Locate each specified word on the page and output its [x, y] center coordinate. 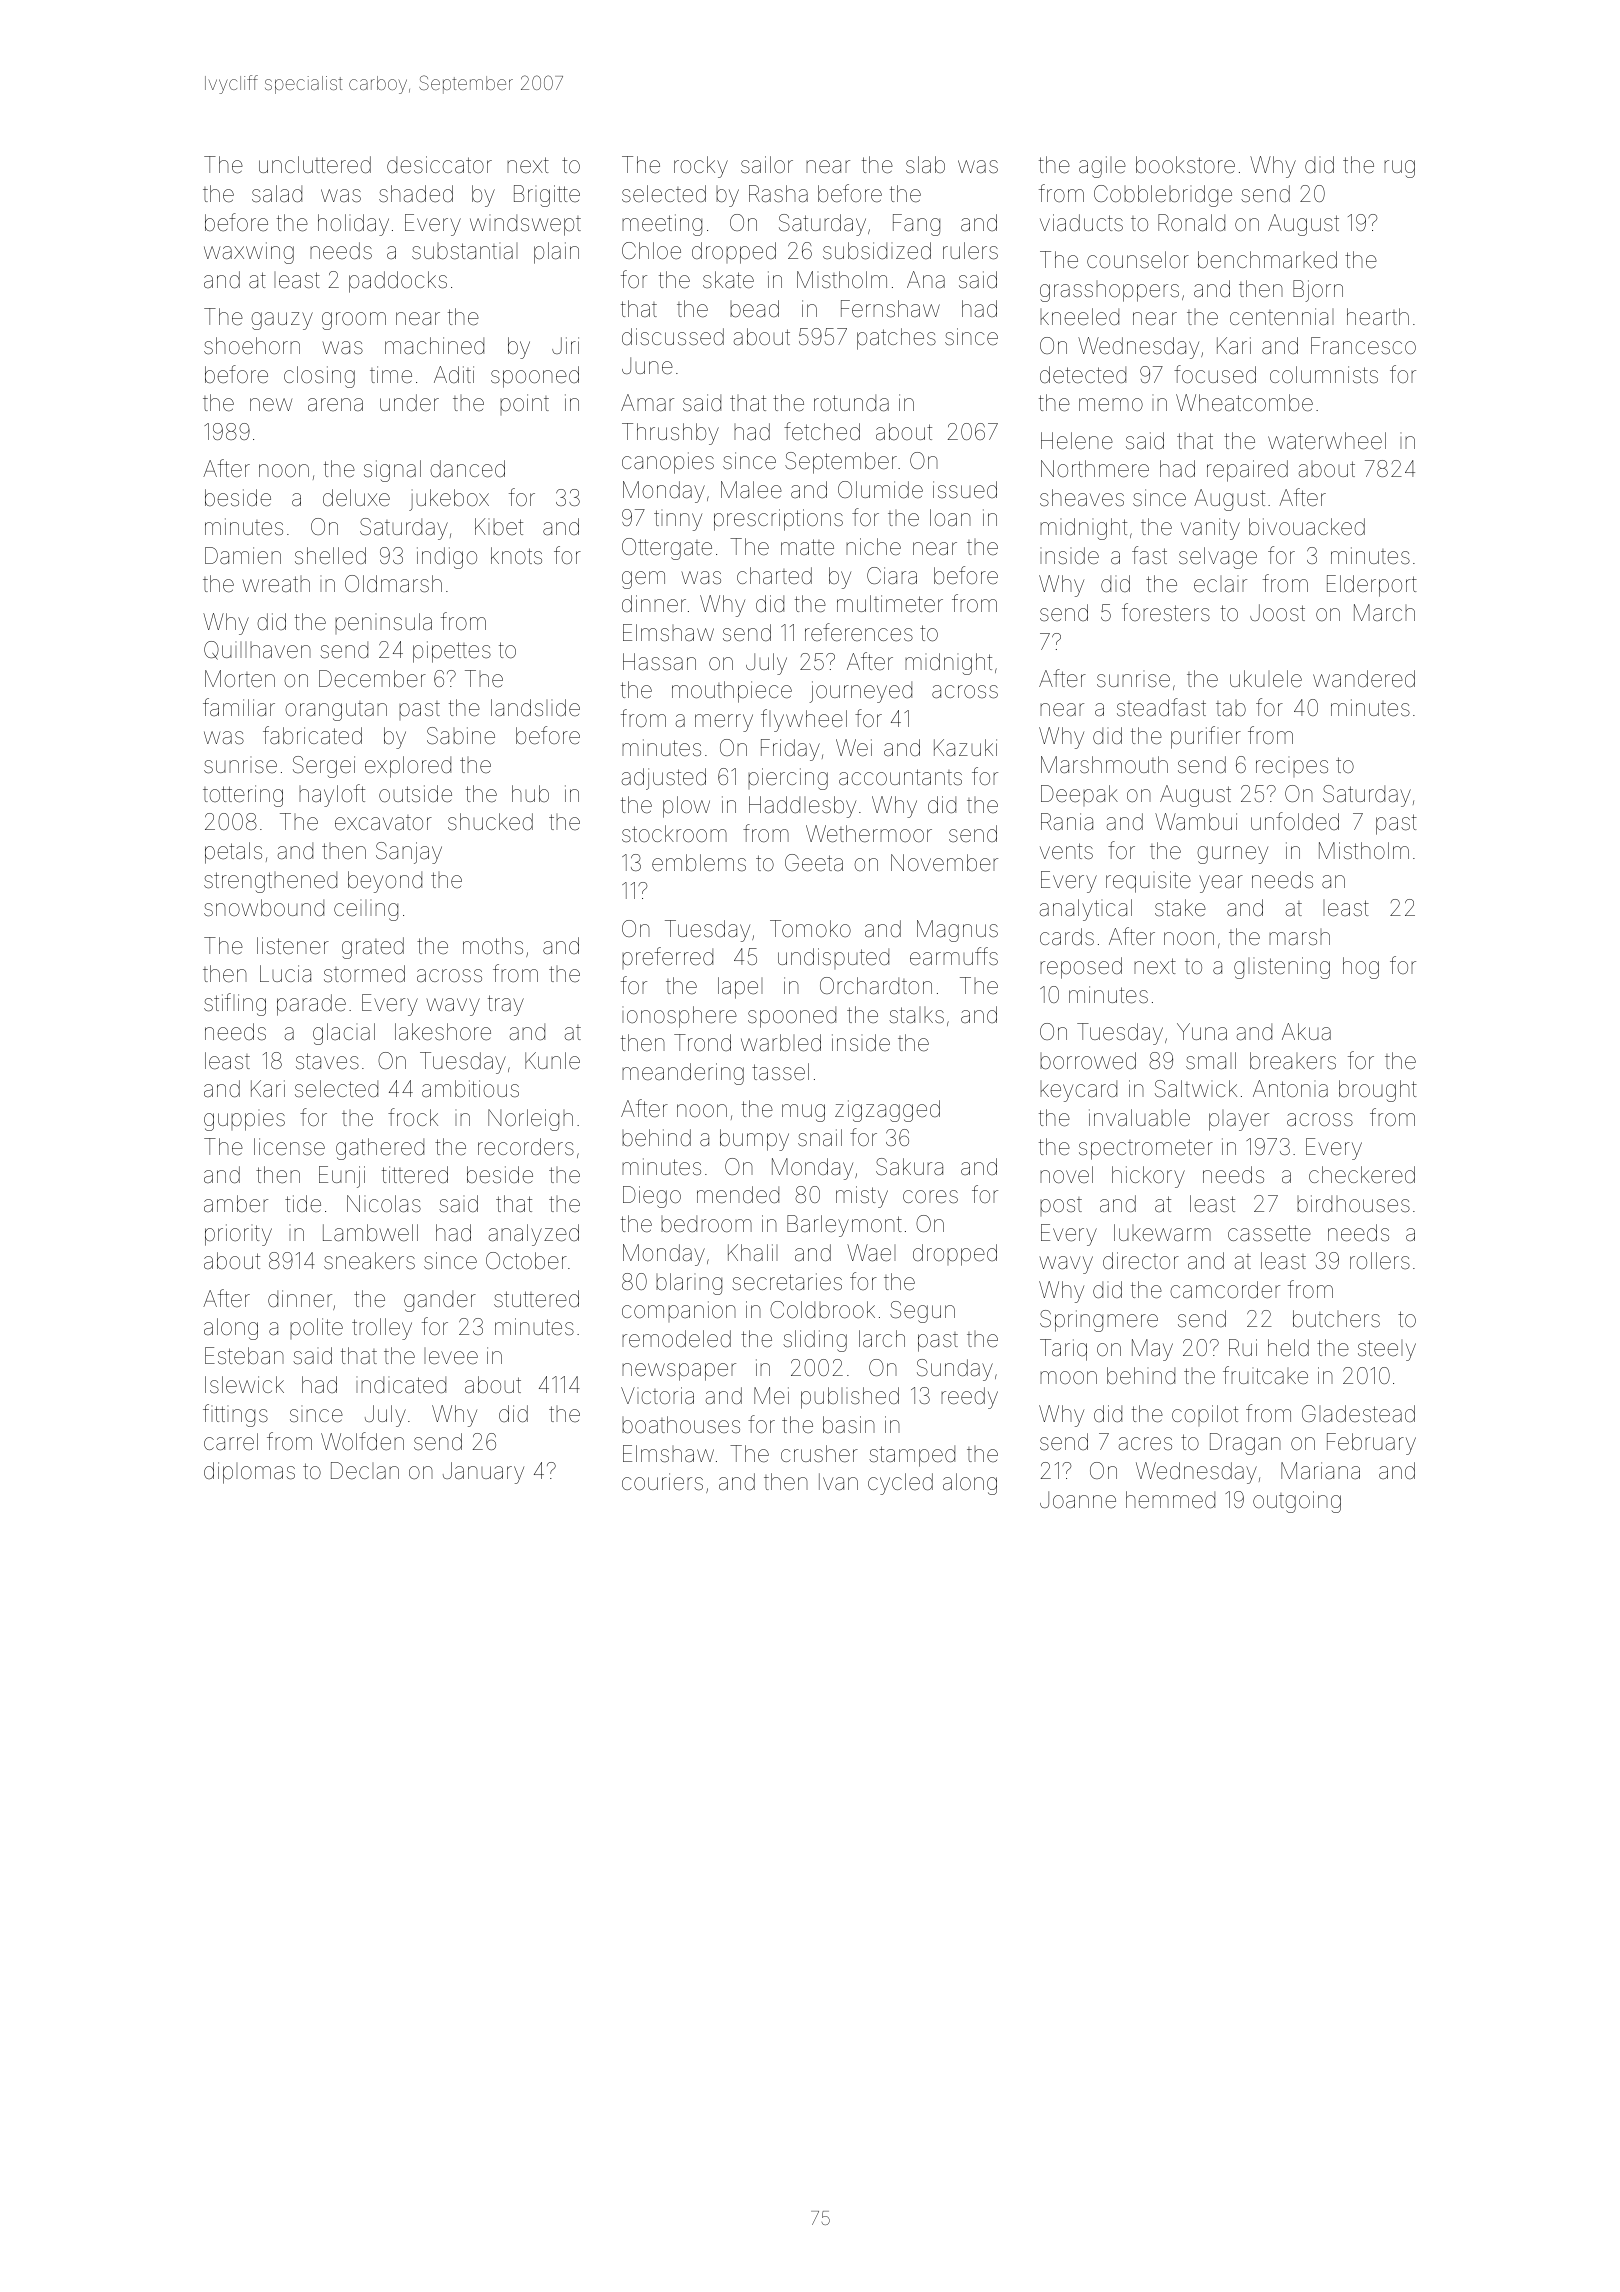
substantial [465, 251]
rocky [701, 167]
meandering [683, 1074]
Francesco [1363, 346]
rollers [1380, 1261]
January [483, 1473]
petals [233, 853]
